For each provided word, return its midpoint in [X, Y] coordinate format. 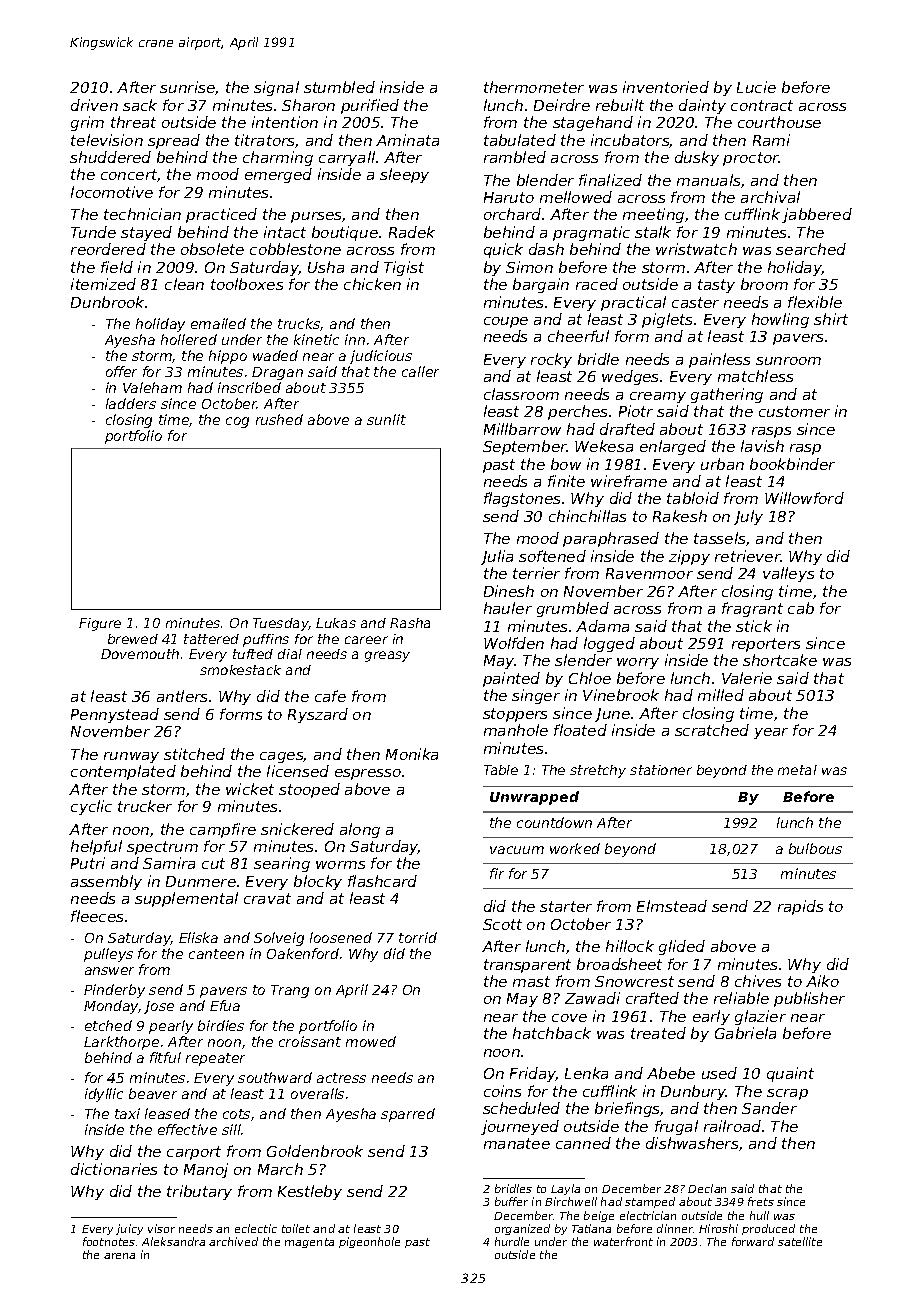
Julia [497, 557]
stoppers [515, 715]
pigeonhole [369, 1242]
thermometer [534, 87]
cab [801, 608]
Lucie [756, 87]
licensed [298, 771]
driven [94, 105]
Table [501, 770]
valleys [788, 574]
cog [237, 422]
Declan [707, 1188]
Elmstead [672, 906]
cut [213, 863]
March [280, 1169]
